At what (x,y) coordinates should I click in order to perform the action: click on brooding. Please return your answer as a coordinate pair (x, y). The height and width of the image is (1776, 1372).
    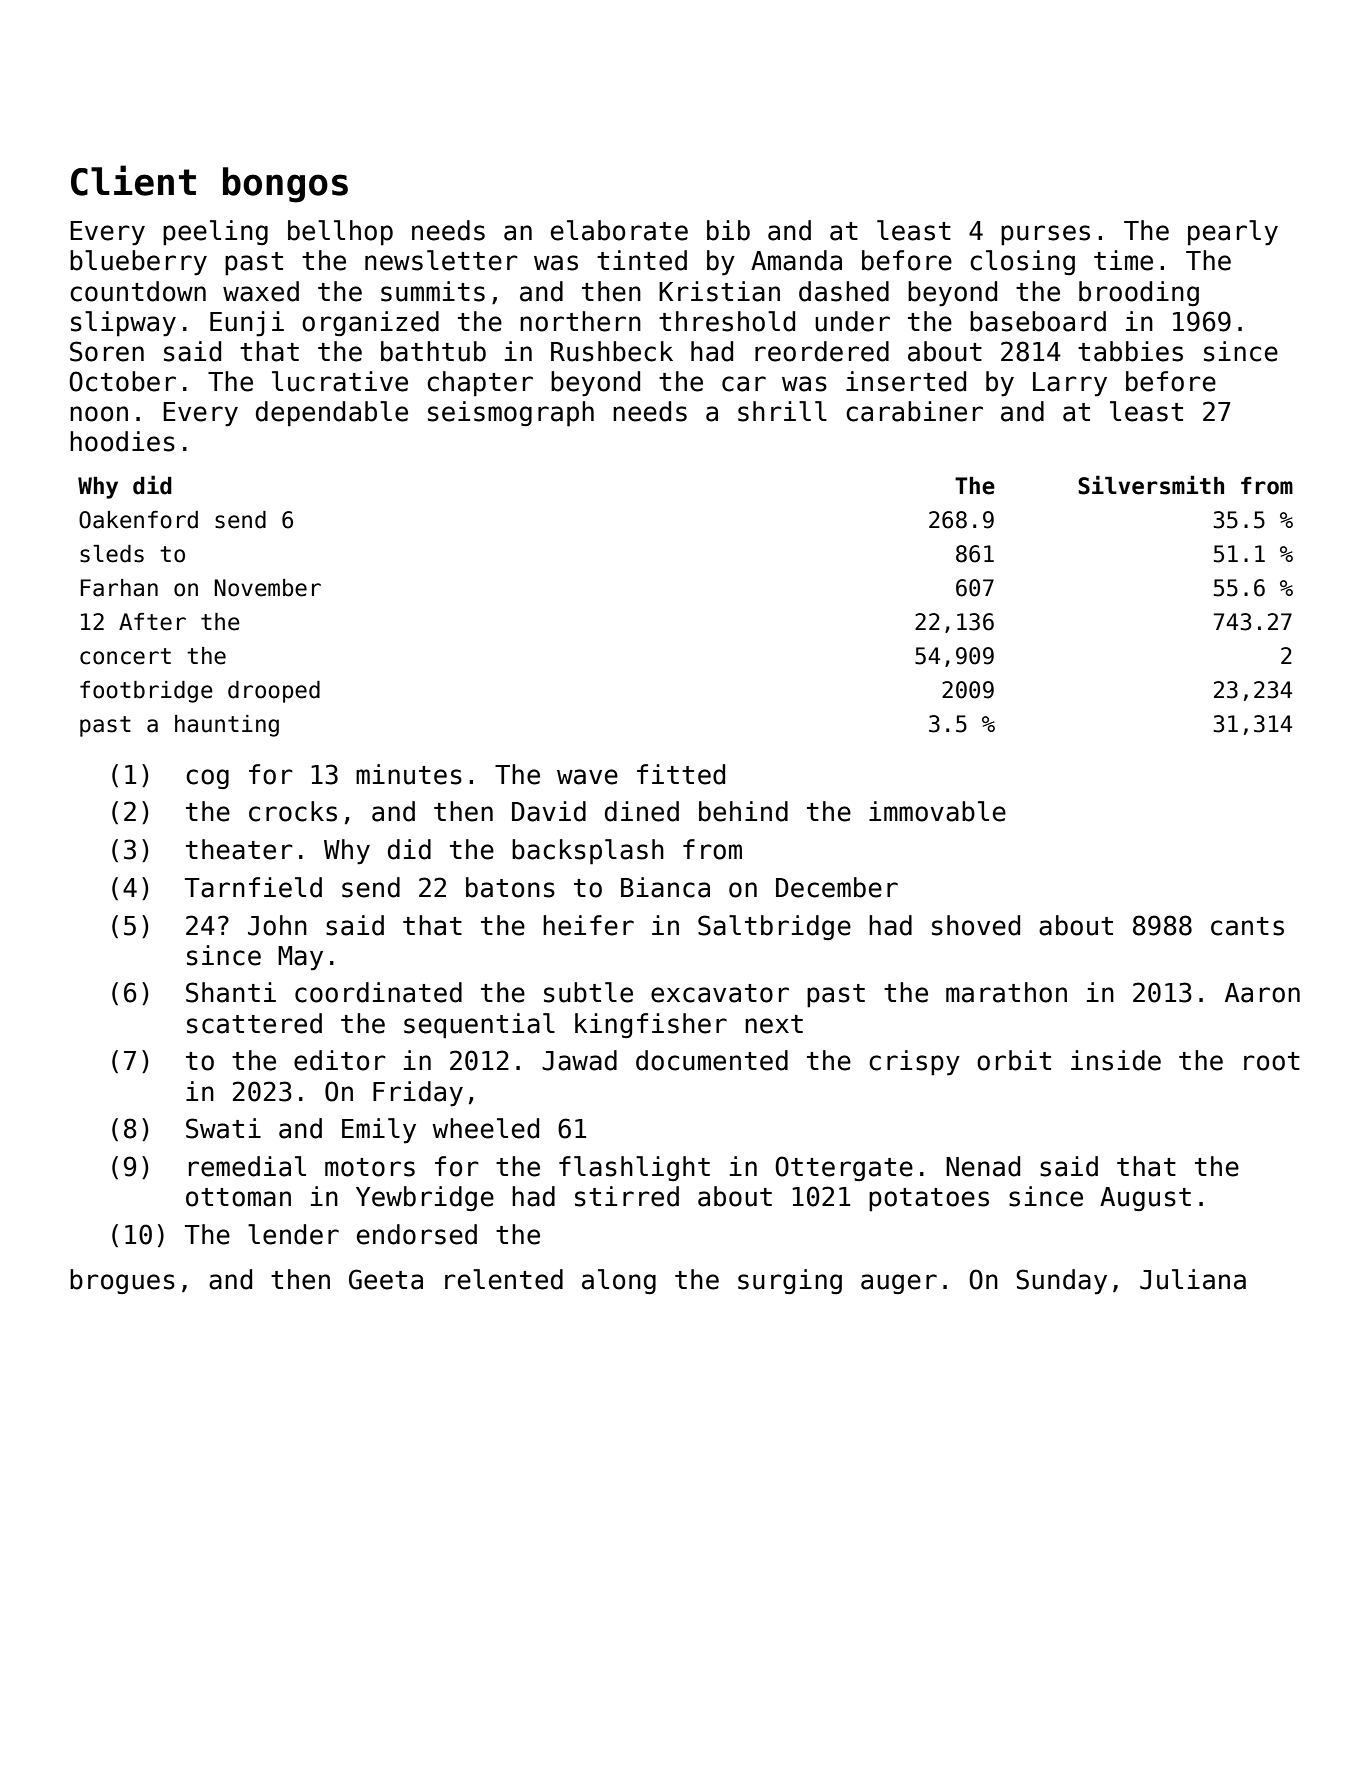
    Looking at the image, I should click on (1139, 293).
